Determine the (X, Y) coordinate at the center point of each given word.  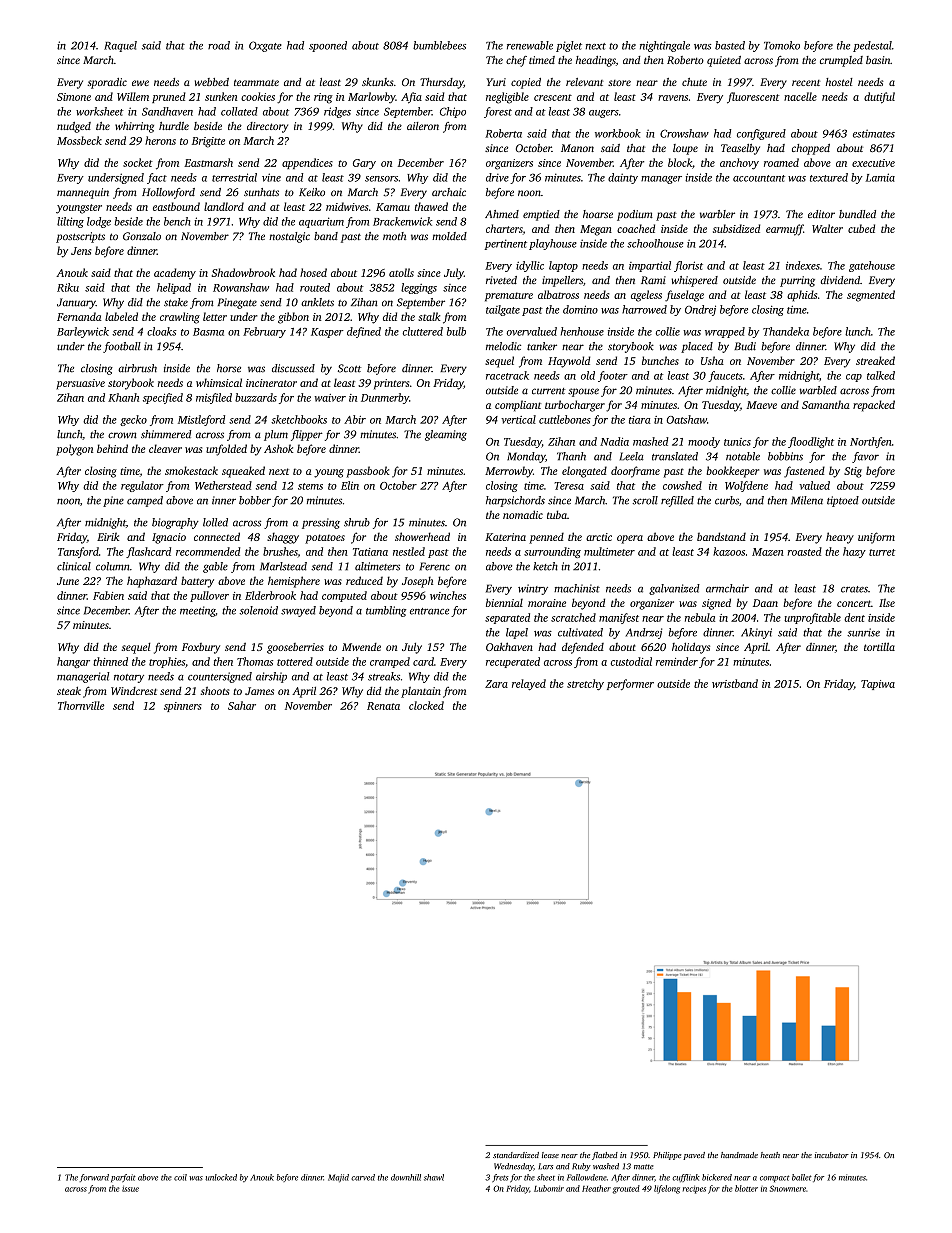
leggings (419, 288)
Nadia (614, 441)
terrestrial (234, 177)
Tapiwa (878, 685)
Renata (383, 706)
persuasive (80, 384)
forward (94, 1178)
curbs (727, 500)
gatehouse (872, 266)
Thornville (81, 705)
